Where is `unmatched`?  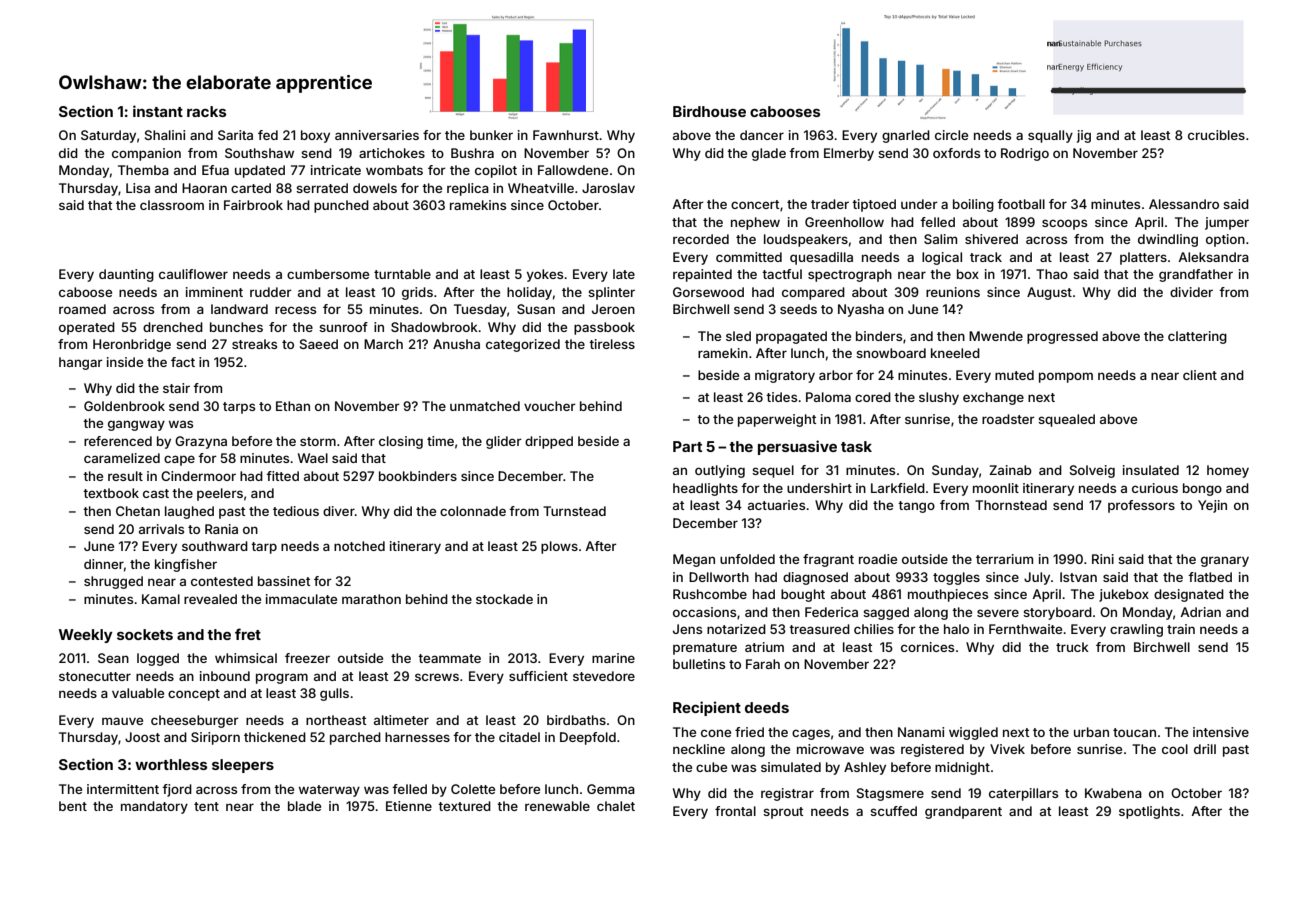
unmatched is located at coordinates (485, 406).
